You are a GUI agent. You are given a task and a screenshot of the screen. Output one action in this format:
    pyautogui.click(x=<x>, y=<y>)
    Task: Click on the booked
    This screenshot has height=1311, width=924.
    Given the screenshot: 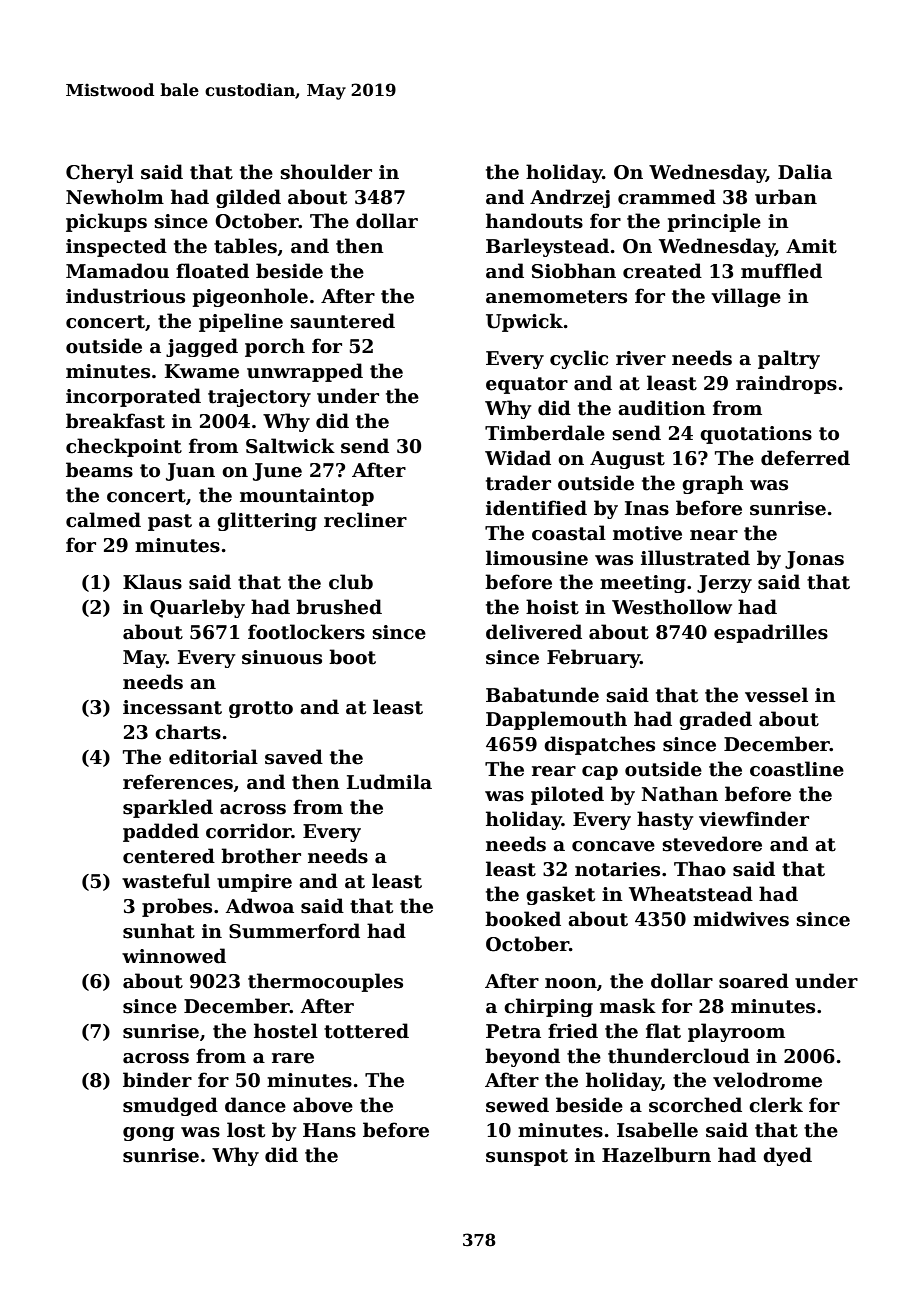 What is the action you would take?
    pyautogui.click(x=523, y=919)
